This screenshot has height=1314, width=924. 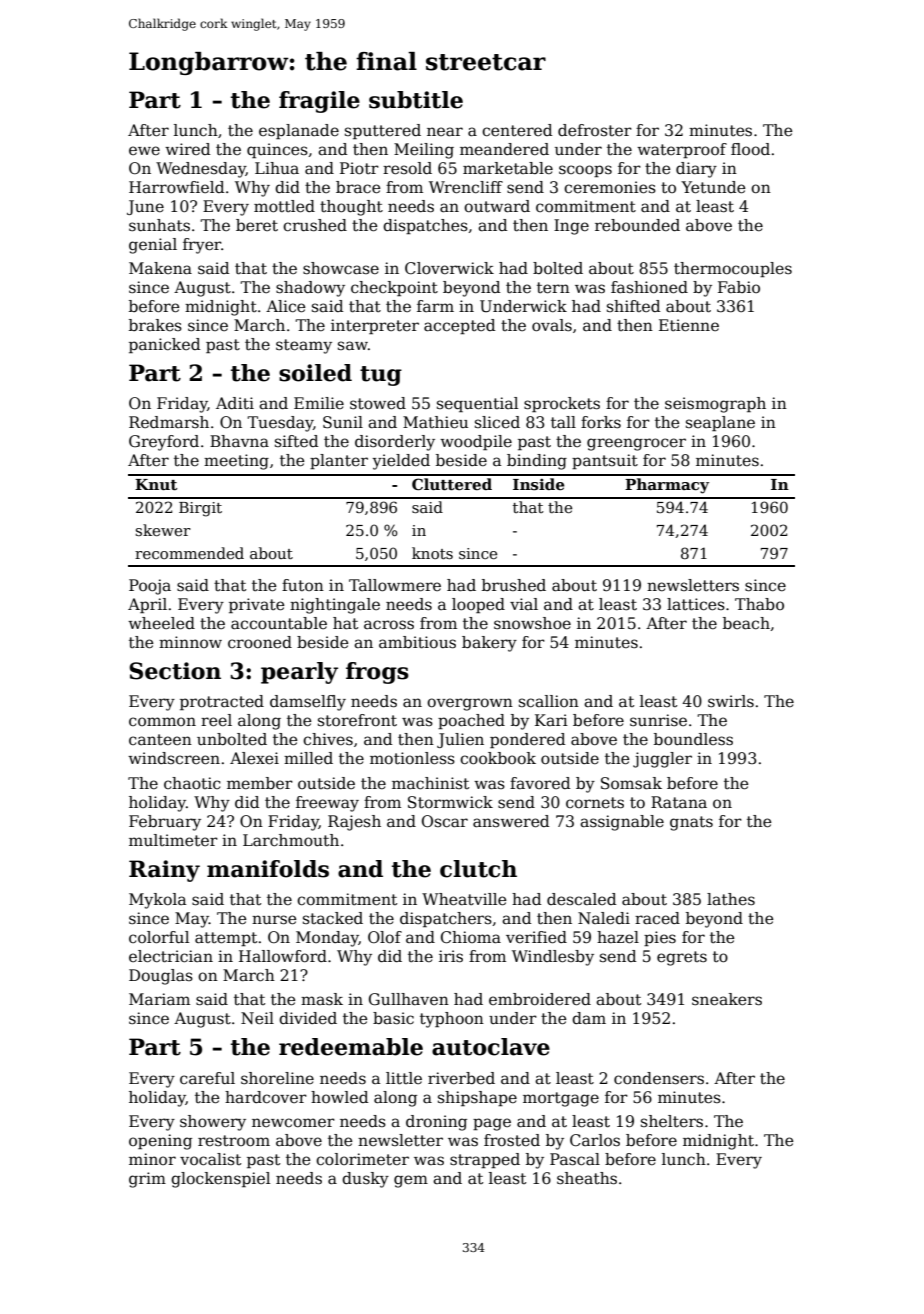 I want to click on grim, so click(x=147, y=1180).
